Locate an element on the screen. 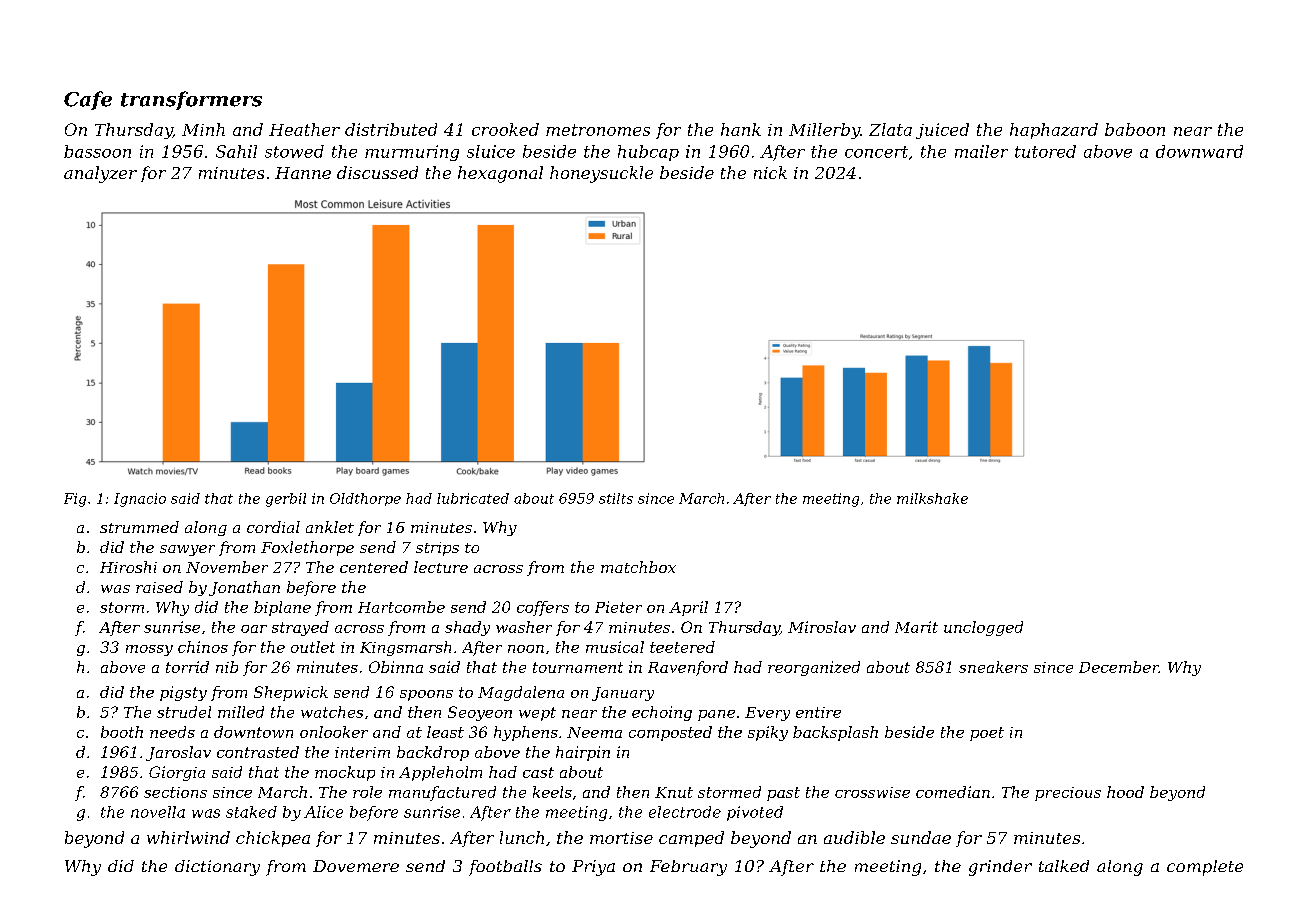 This screenshot has width=1308, height=924. hexagonal is located at coordinates (500, 174).
